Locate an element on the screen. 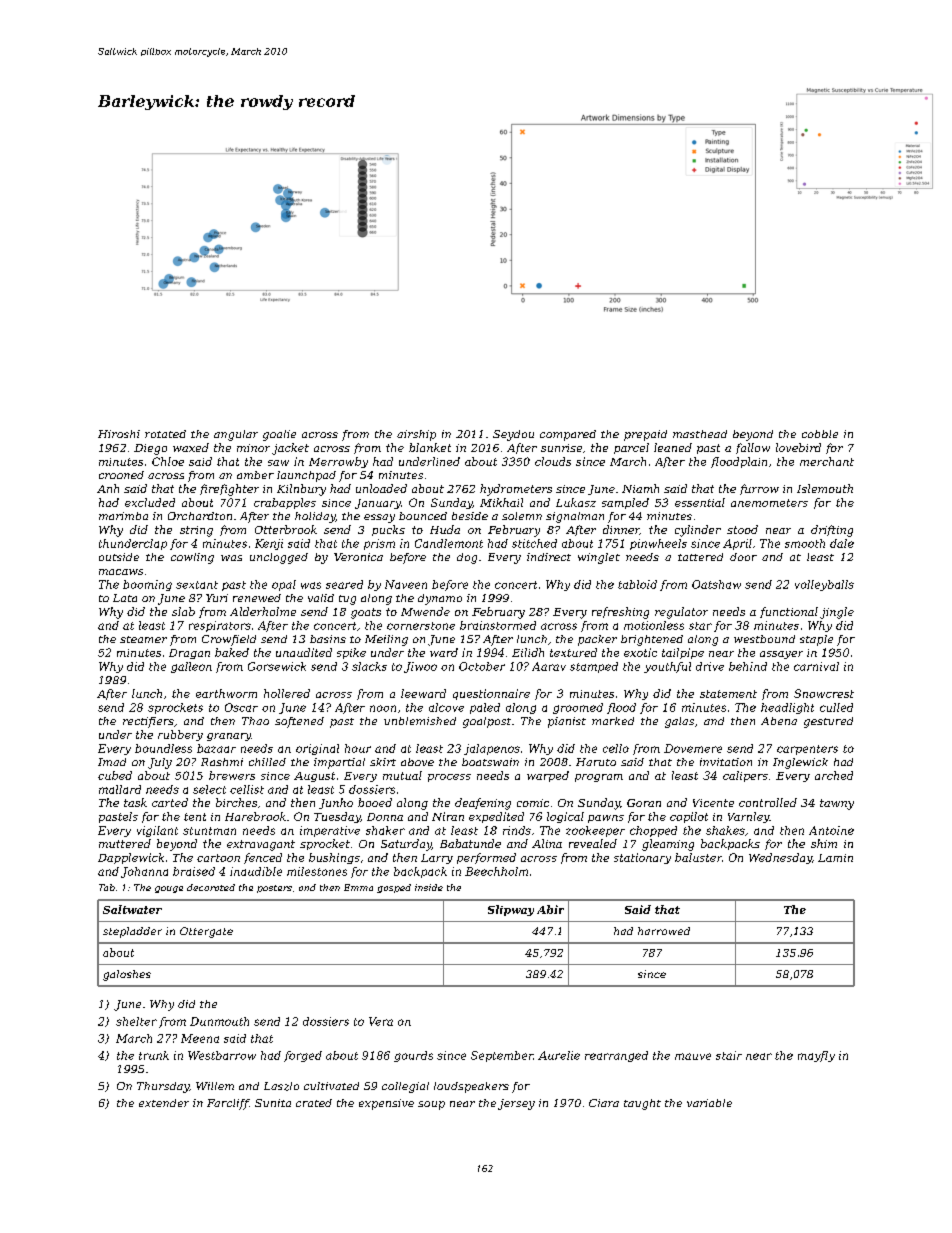 This screenshot has height=1233, width=952. firefighter is located at coordinates (229, 490).
